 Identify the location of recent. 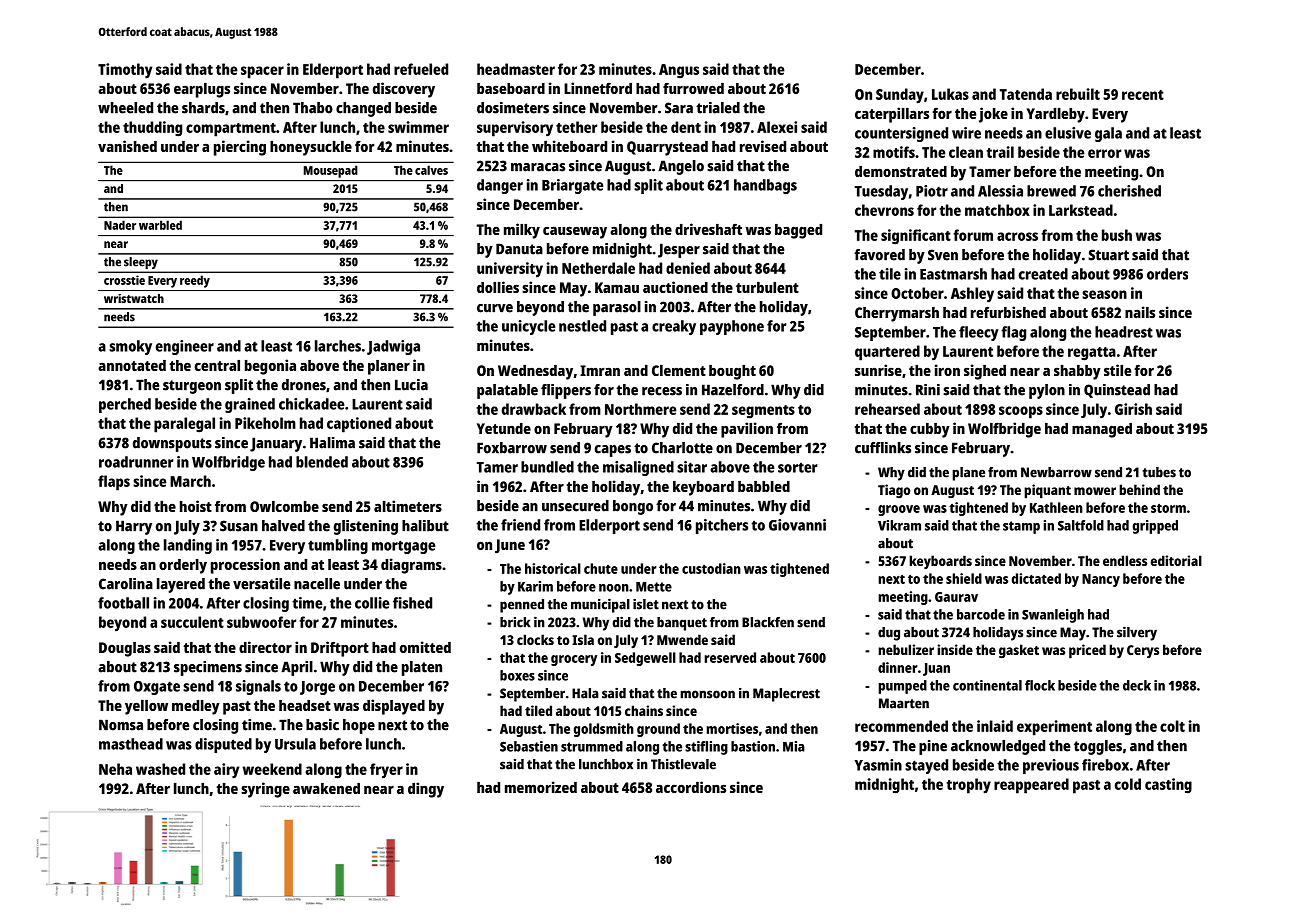
(1143, 95).
